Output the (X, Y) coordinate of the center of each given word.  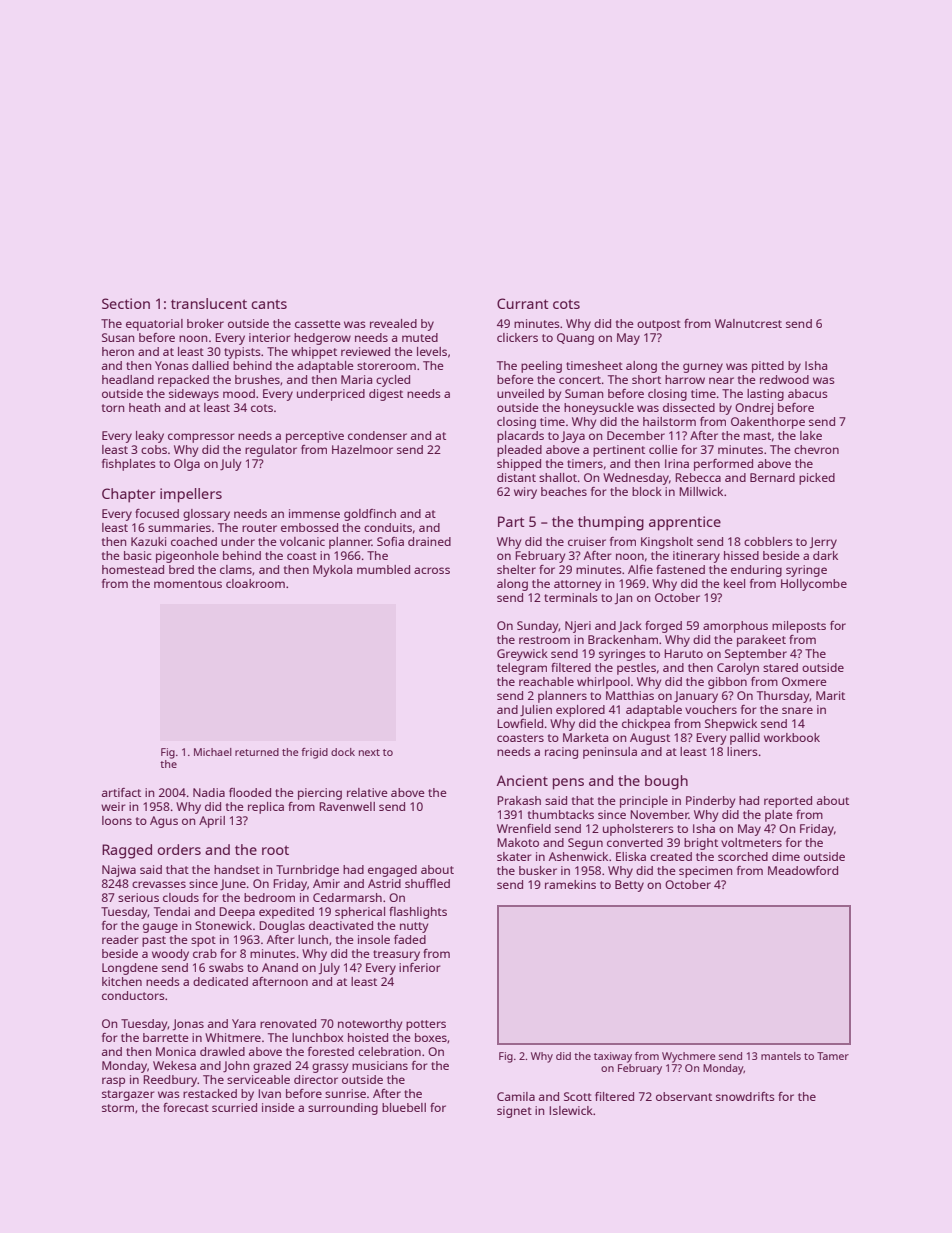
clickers (517, 337)
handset (237, 869)
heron (118, 351)
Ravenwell (347, 806)
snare (797, 710)
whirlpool (603, 683)
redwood (784, 379)
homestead (133, 569)
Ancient (522, 780)
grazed (272, 1067)
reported (788, 802)
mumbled (383, 569)
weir (113, 806)
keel (734, 583)
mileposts (799, 627)
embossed (309, 527)
